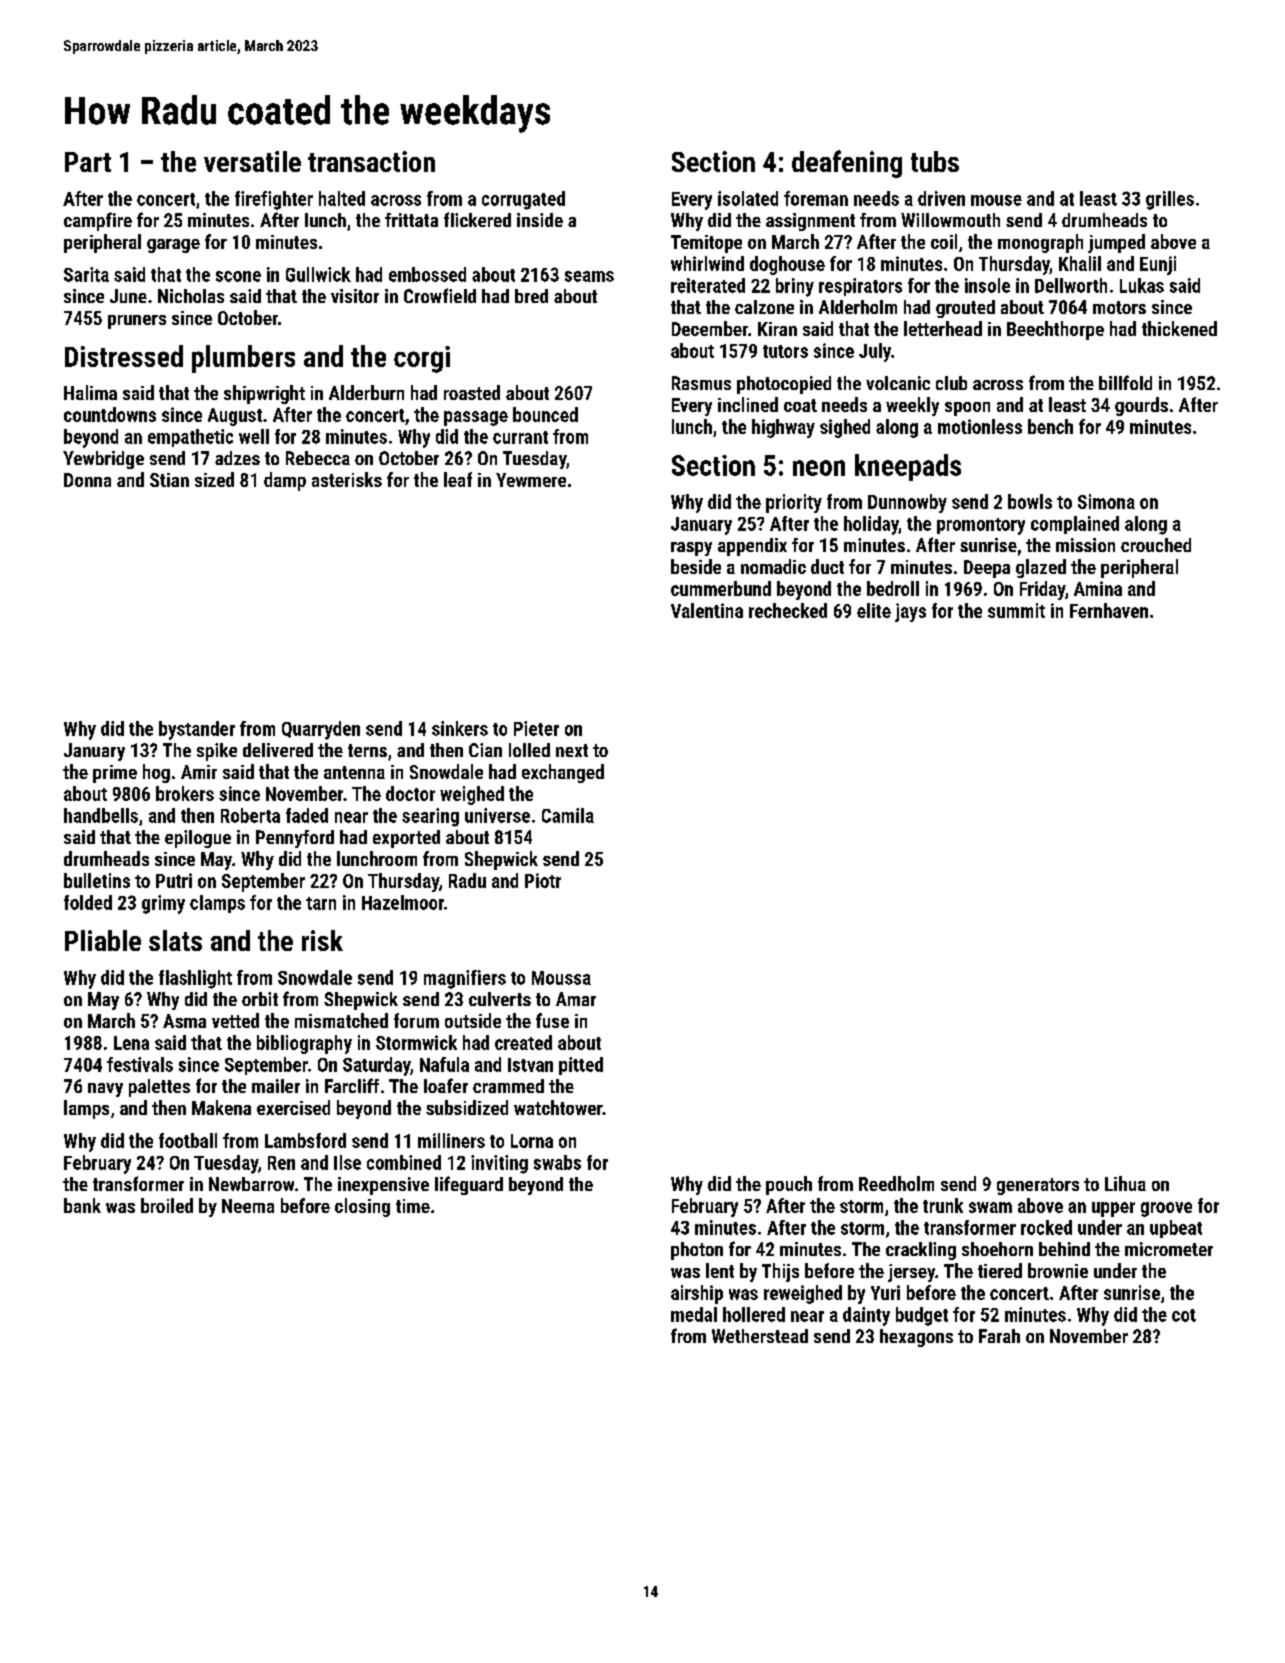  What do you see at coordinates (935, 161) in the document?
I see `tubs` at bounding box center [935, 161].
